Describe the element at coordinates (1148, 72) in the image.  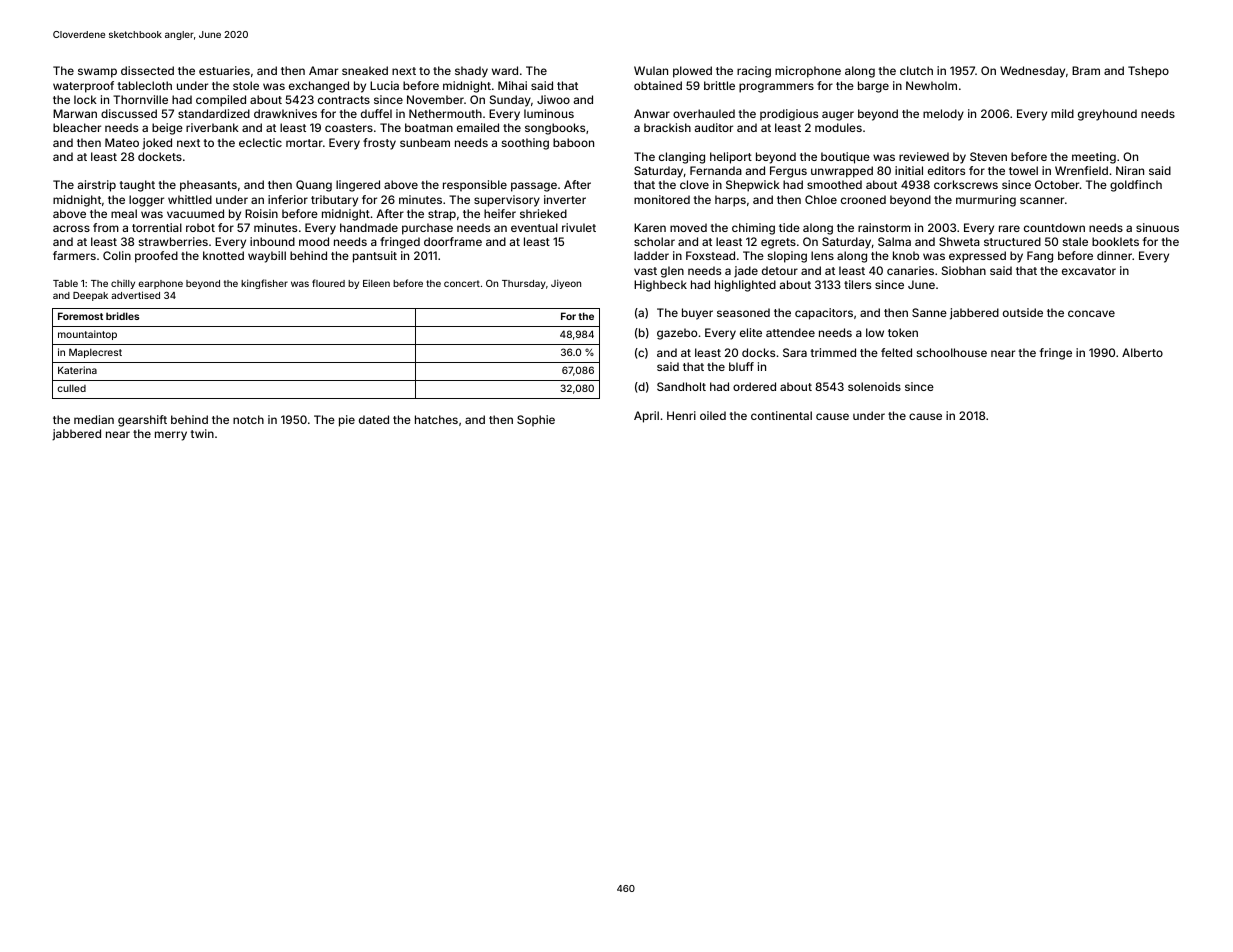
I see `Tshepo` at that location.
